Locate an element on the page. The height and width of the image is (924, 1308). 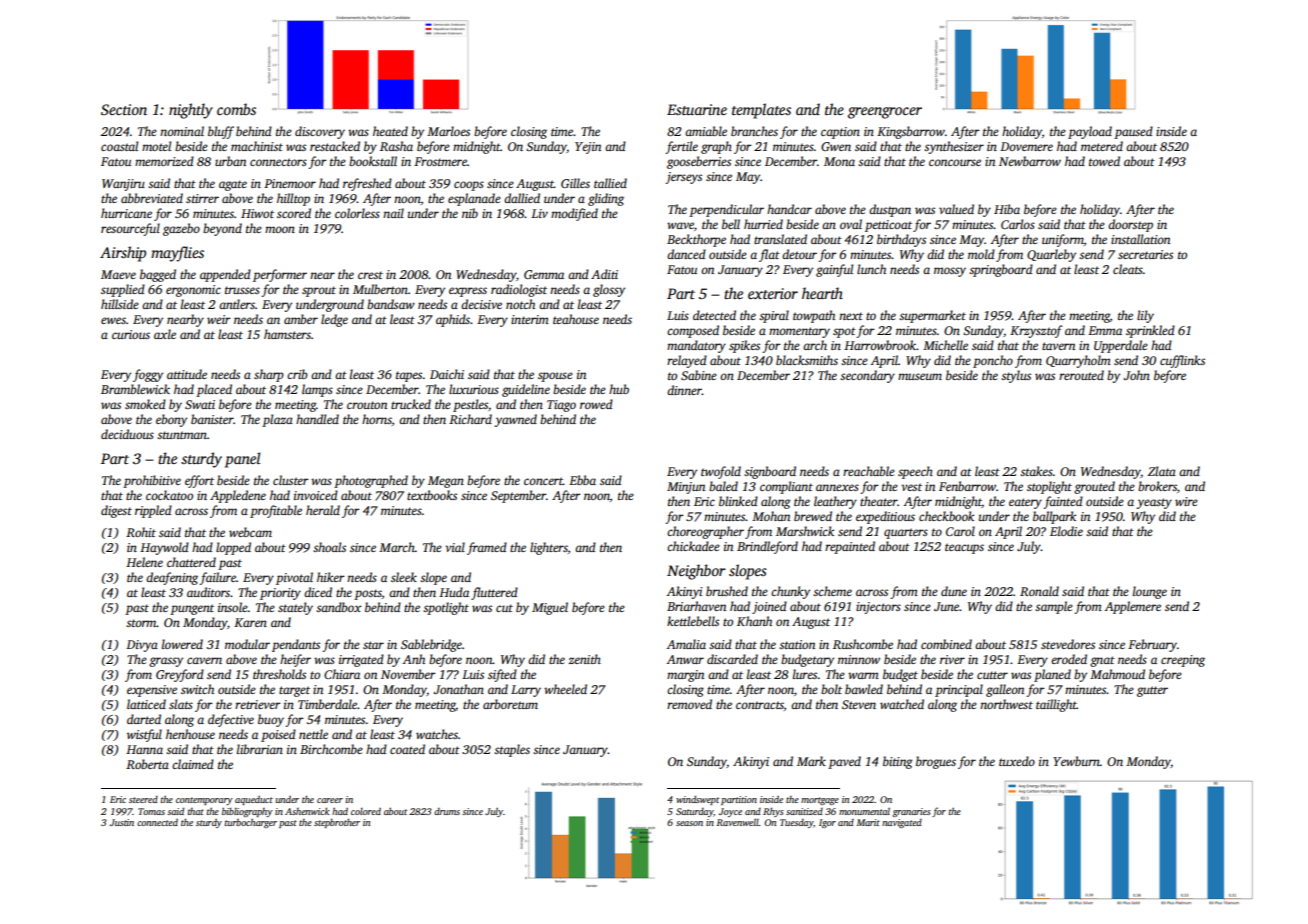
sprinkled is located at coordinates (1150, 331).
